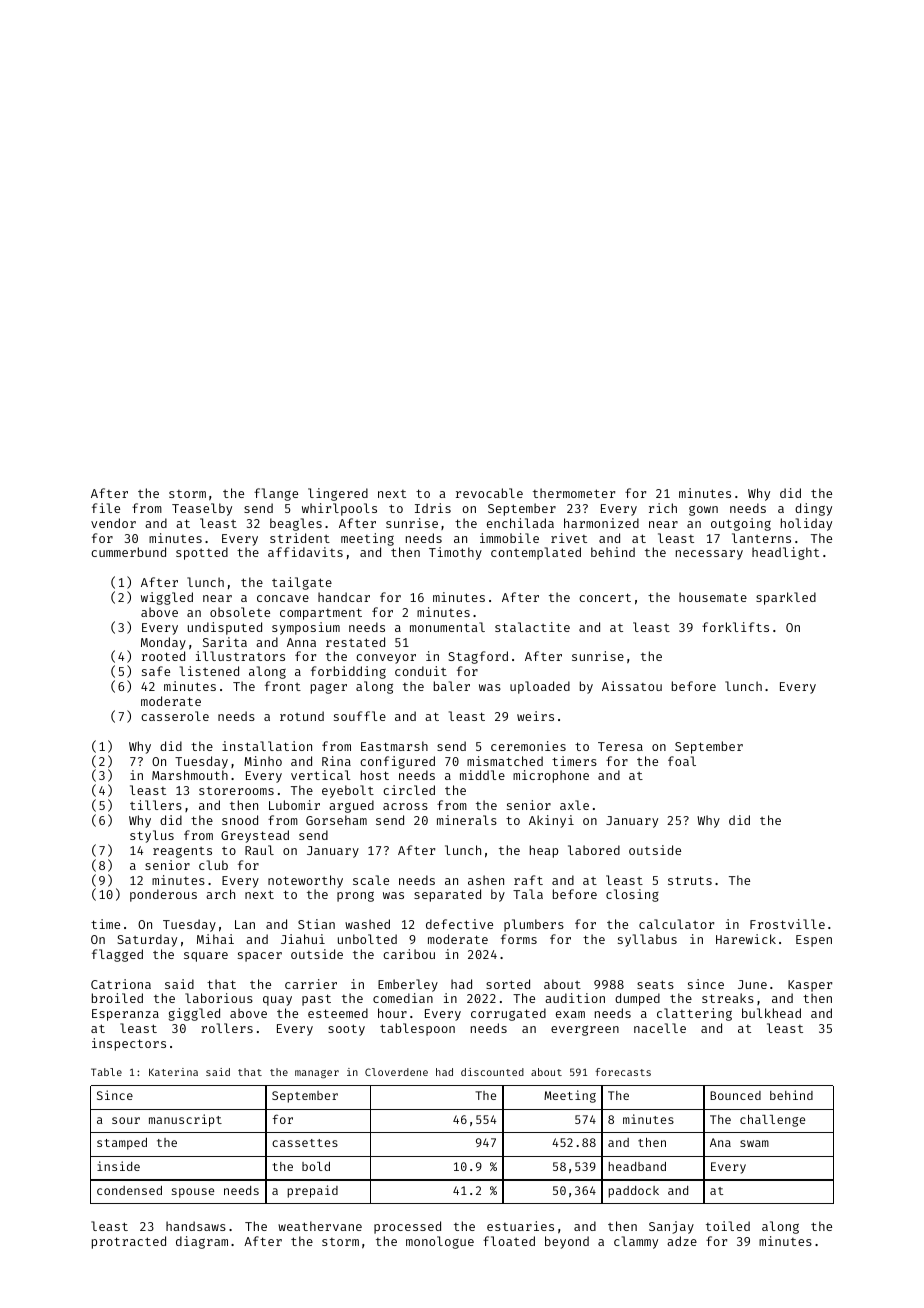 This screenshot has width=924, height=1308. What do you see at coordinates (447, 895) in the screenshot?
I see `separated` at bounding box center [447, 895].
